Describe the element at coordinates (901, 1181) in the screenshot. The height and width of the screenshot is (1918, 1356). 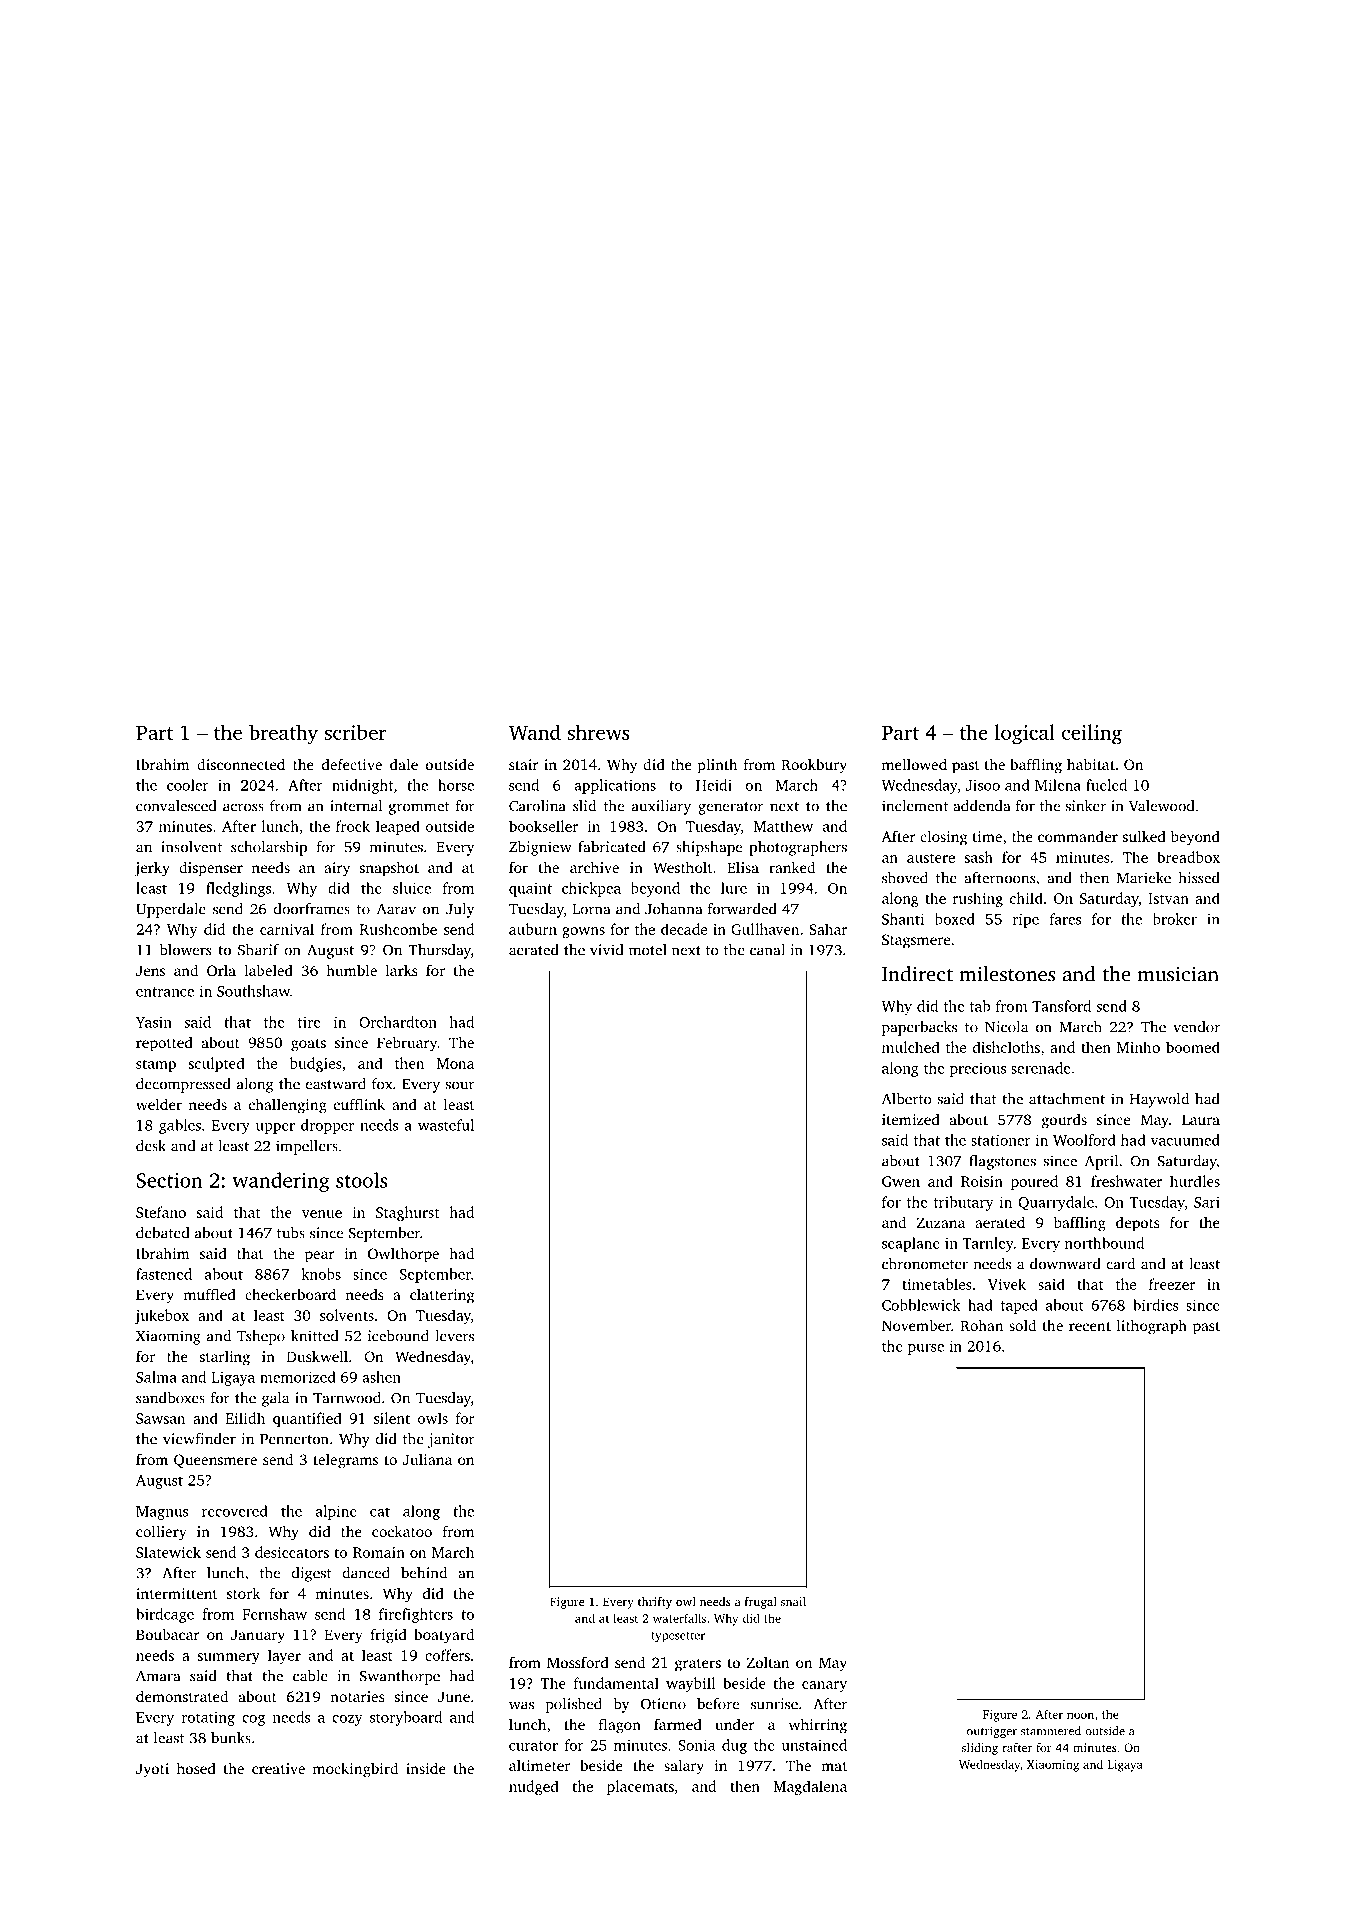
I see `Gwen` at that location.
